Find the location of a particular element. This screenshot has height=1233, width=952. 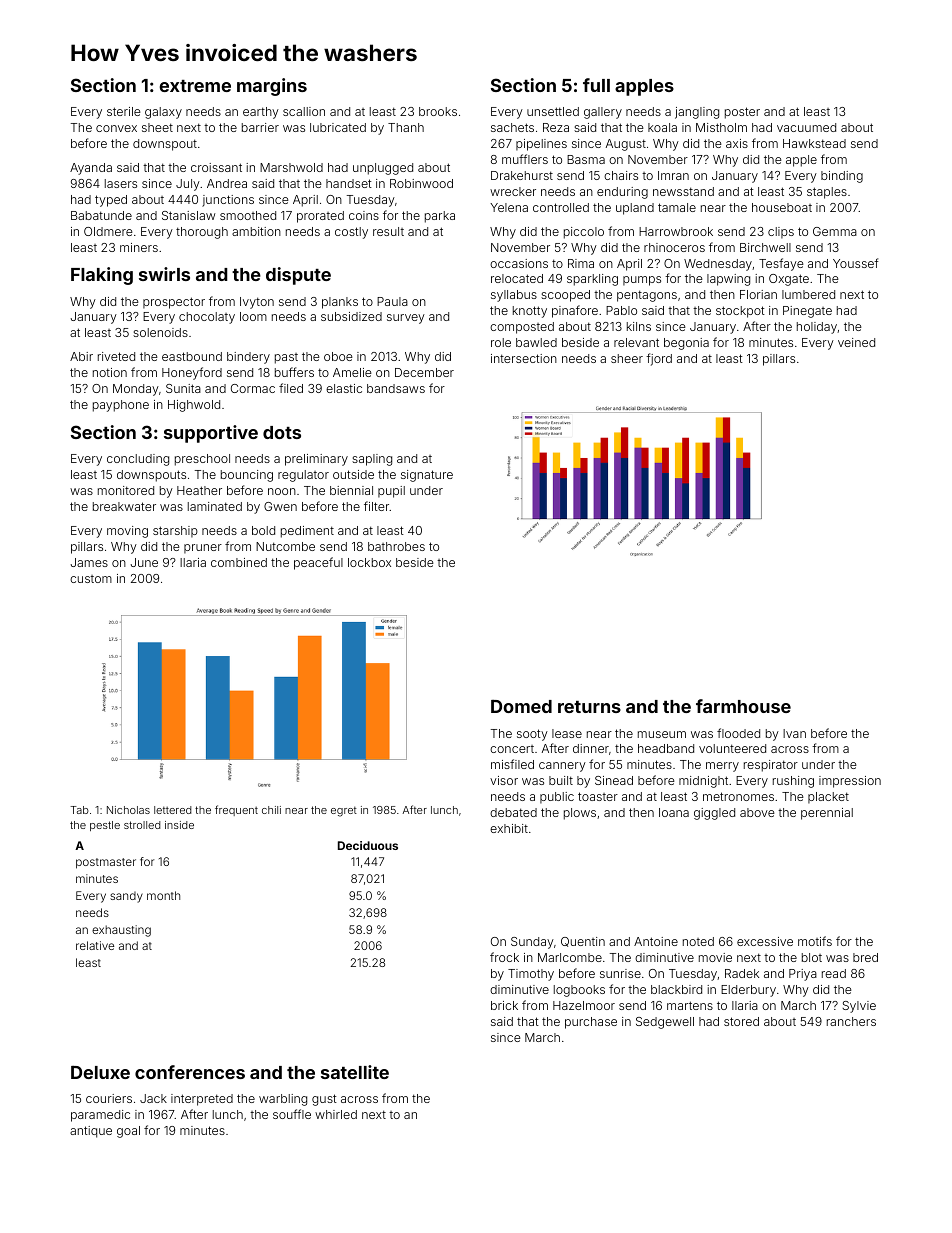

bandsaws is located at coordinates (396, 388).
